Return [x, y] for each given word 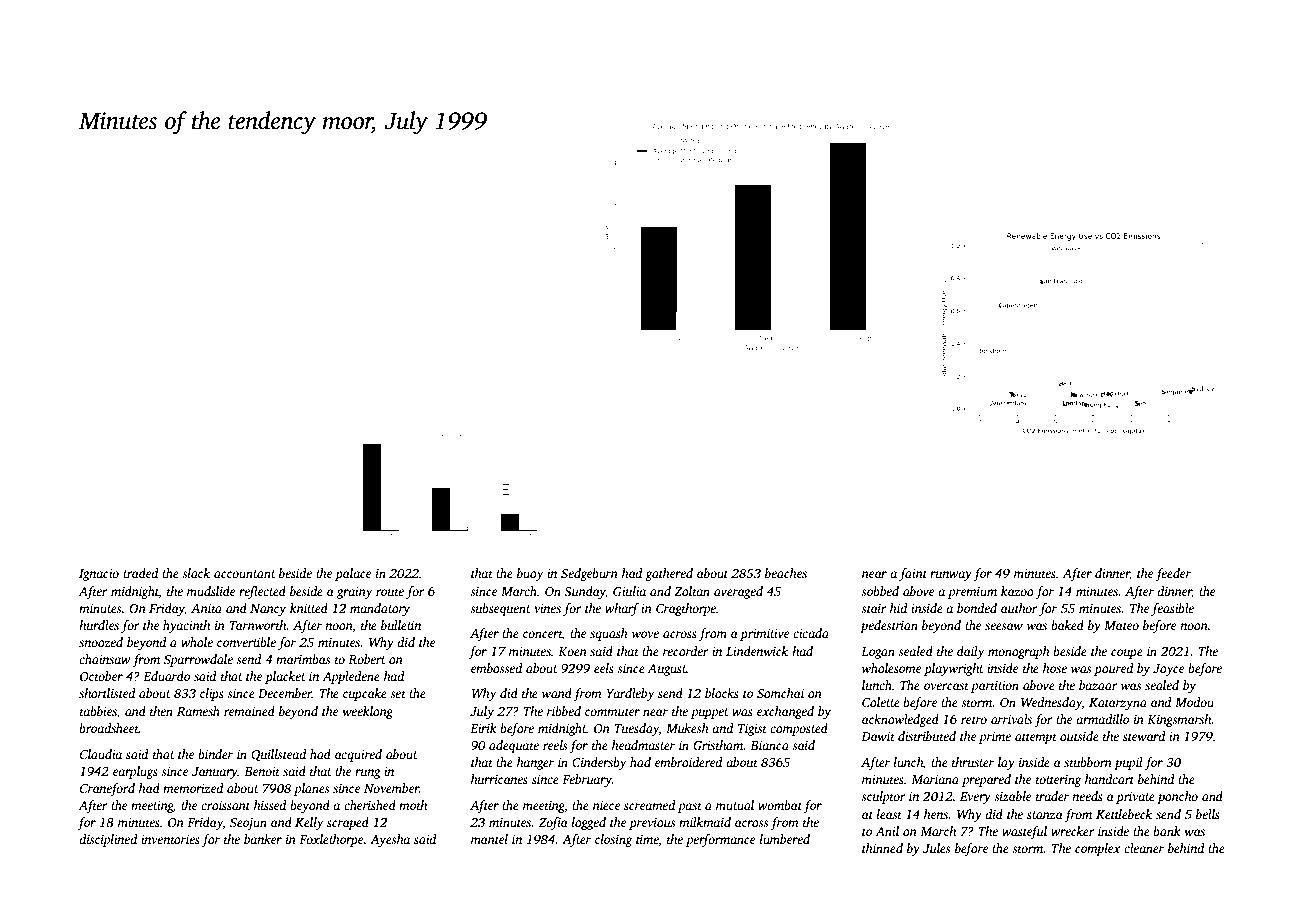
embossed [497, 668]
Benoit [262, 771]
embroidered [689, 762]
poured [1114, 669]
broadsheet [109, 728]
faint [913, 574]
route [390, 592]
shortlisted [107, 693]
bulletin [401, 625]
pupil [1128, 763]
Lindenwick [757, 651]
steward [1144, 736]
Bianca [769, 745]
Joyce [1168, 670]
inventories [170, 839]
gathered [669, 574]
